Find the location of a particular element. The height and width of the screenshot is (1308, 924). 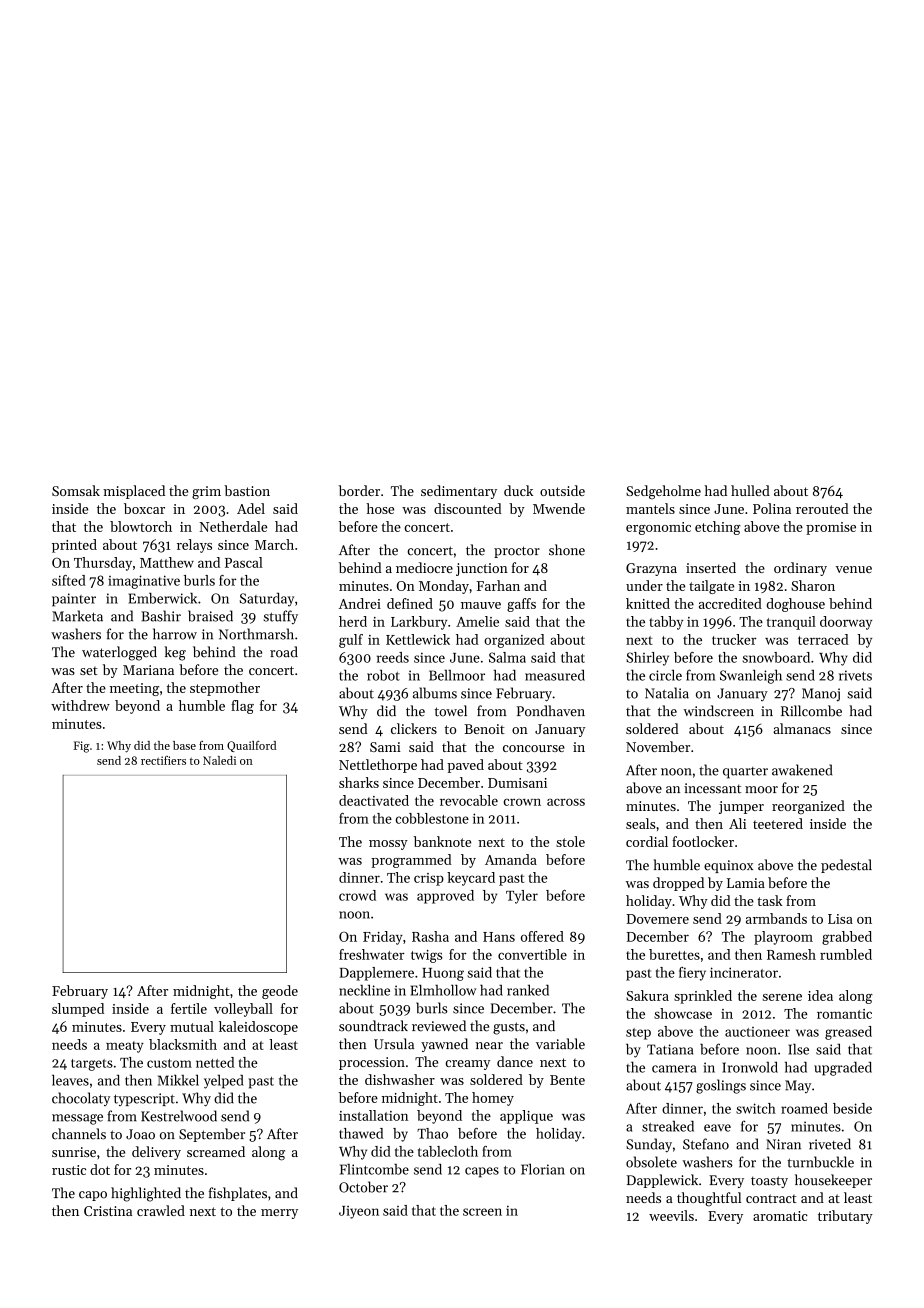

crowd is located at coordinates (357, 895).
